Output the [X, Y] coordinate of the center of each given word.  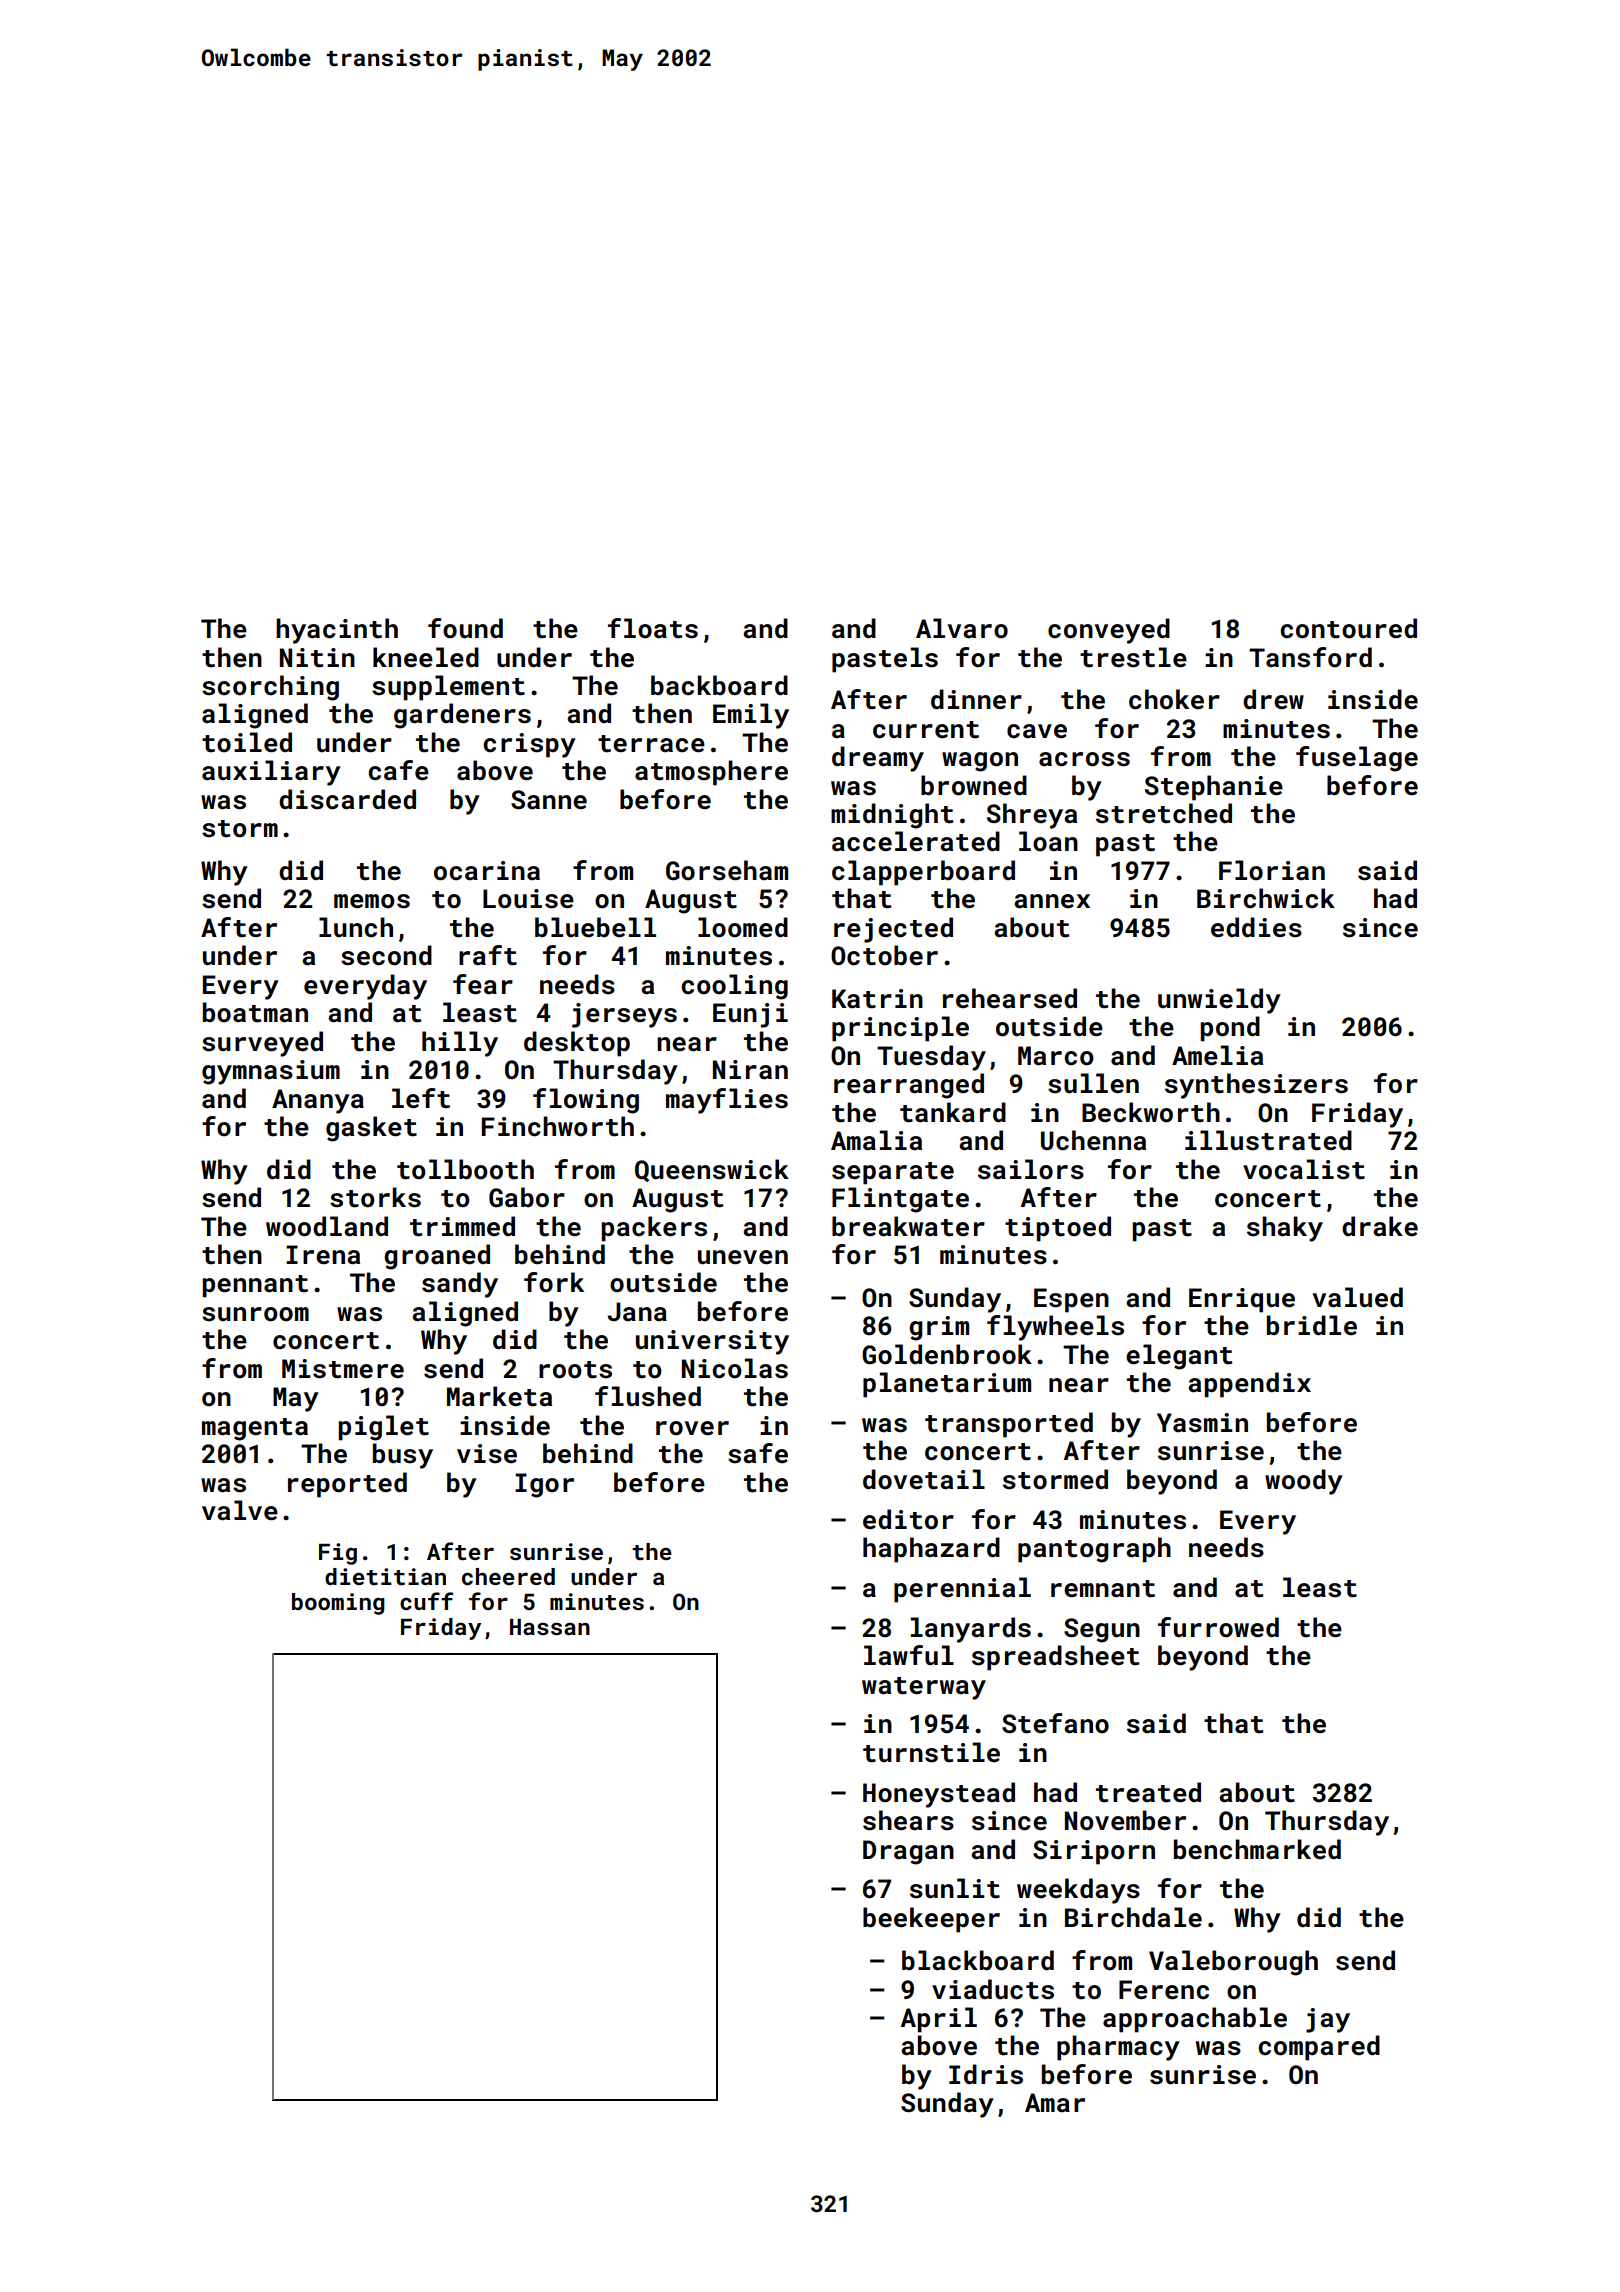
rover [692, 1428]
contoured [1348, 628]
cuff [426, 1601]
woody [1304, 1482]
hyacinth [337, 631]
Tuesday [931, 1058]
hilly [460, 1044]
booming [338, 1604]
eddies [1256, 927]
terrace [651, 744]
